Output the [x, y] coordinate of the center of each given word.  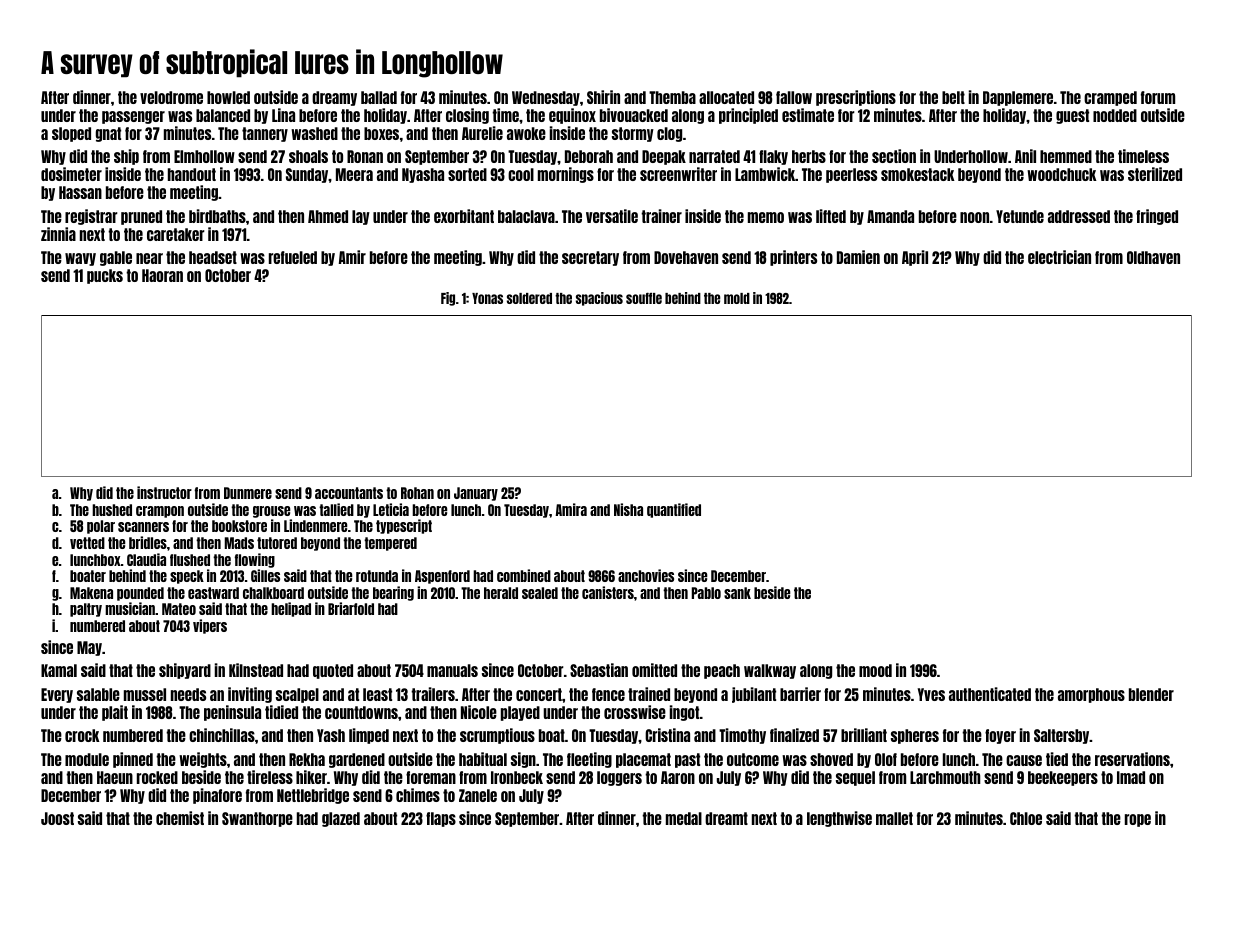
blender [1151, 694]
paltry [86, 610]
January [476, 494]
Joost [57, 818]
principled [748, 116]
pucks [105, 276]
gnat [108, 134]
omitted [654, 670]
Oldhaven [1153, 257]
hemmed [1066, 156]
